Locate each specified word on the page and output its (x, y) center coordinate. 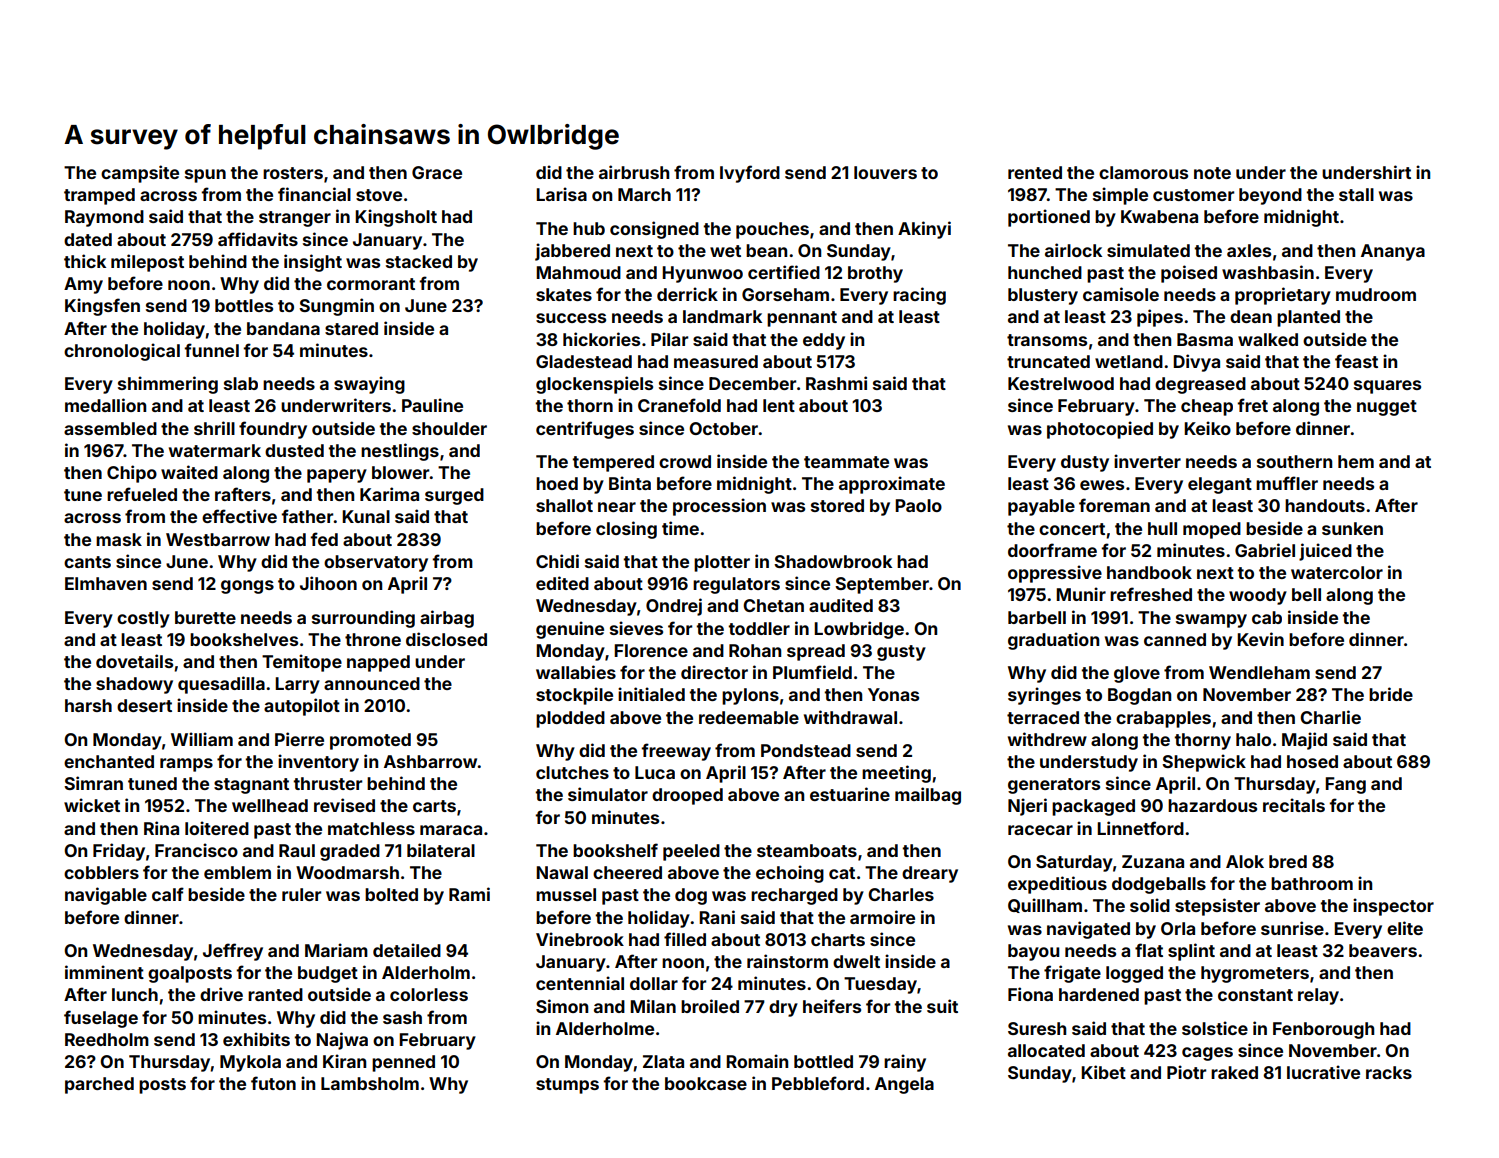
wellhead (270, 805)
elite (1405, 928)
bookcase (706, 1083)
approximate (892, 485)
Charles (901, 894)
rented (1035, 172)
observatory (376, 563)
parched (99, 1085)
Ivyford (750, 174)
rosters (293, 173)
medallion (105, 405)
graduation (1053, 641)
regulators (736, 585)
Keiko (1207, 428)
